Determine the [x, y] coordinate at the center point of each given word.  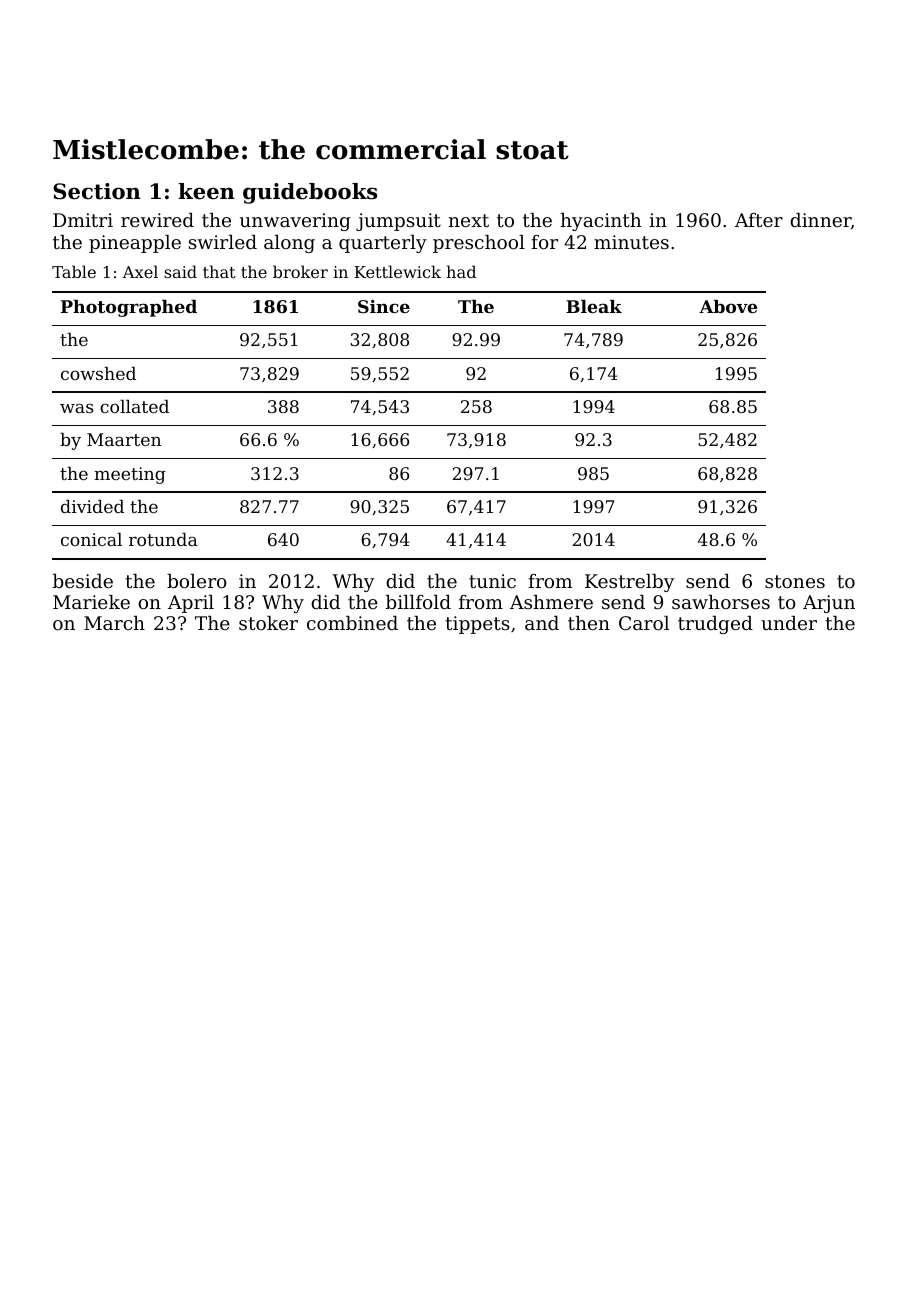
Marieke [91, 602]
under [789, 623]
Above [728, 306]
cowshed [98, 373]
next [469, 220]
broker [300, 271]
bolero [197, 581]
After [759, 220]
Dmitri [83, 220]
